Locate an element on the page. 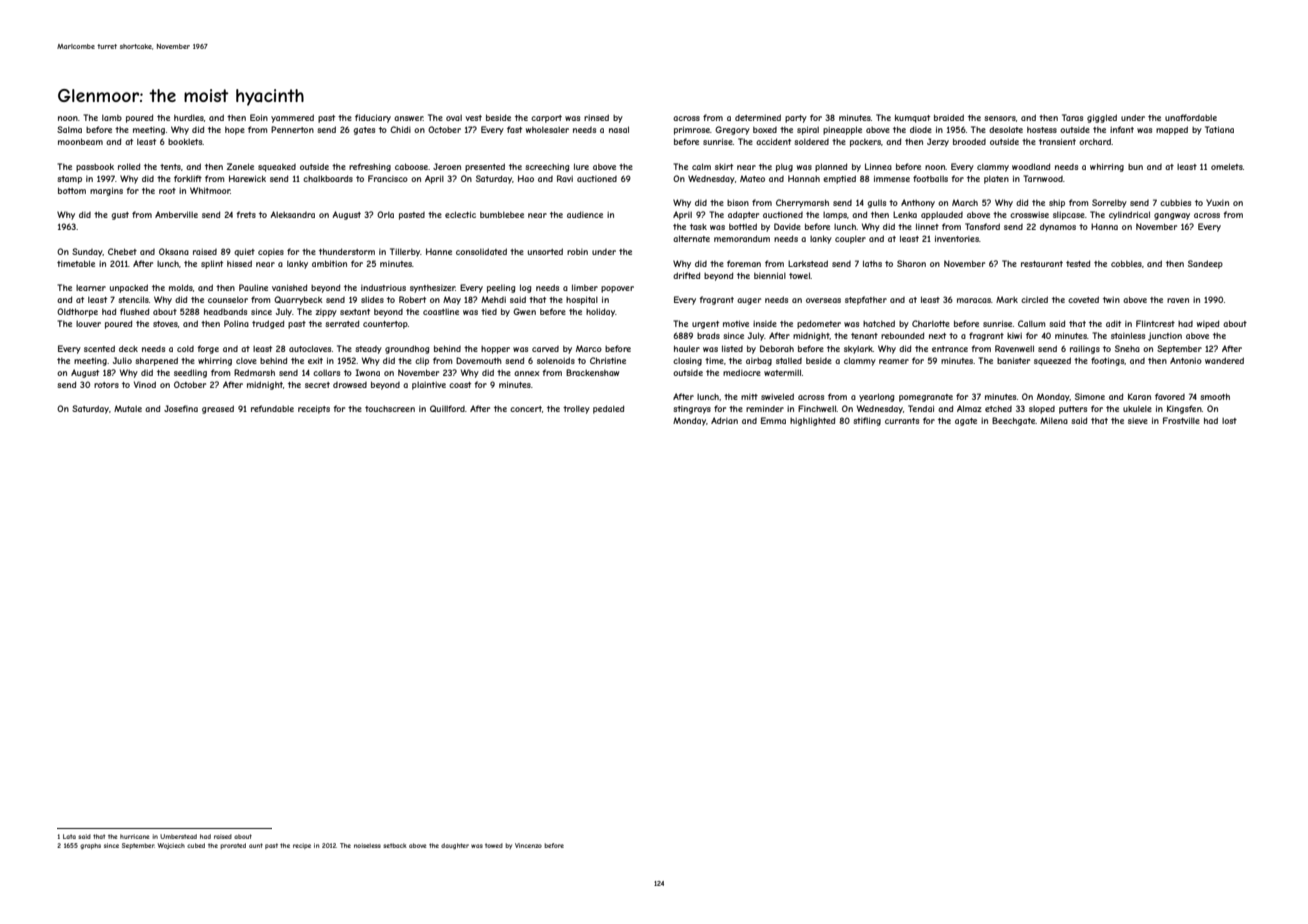  Hao is located at coordinates (526, 178).
